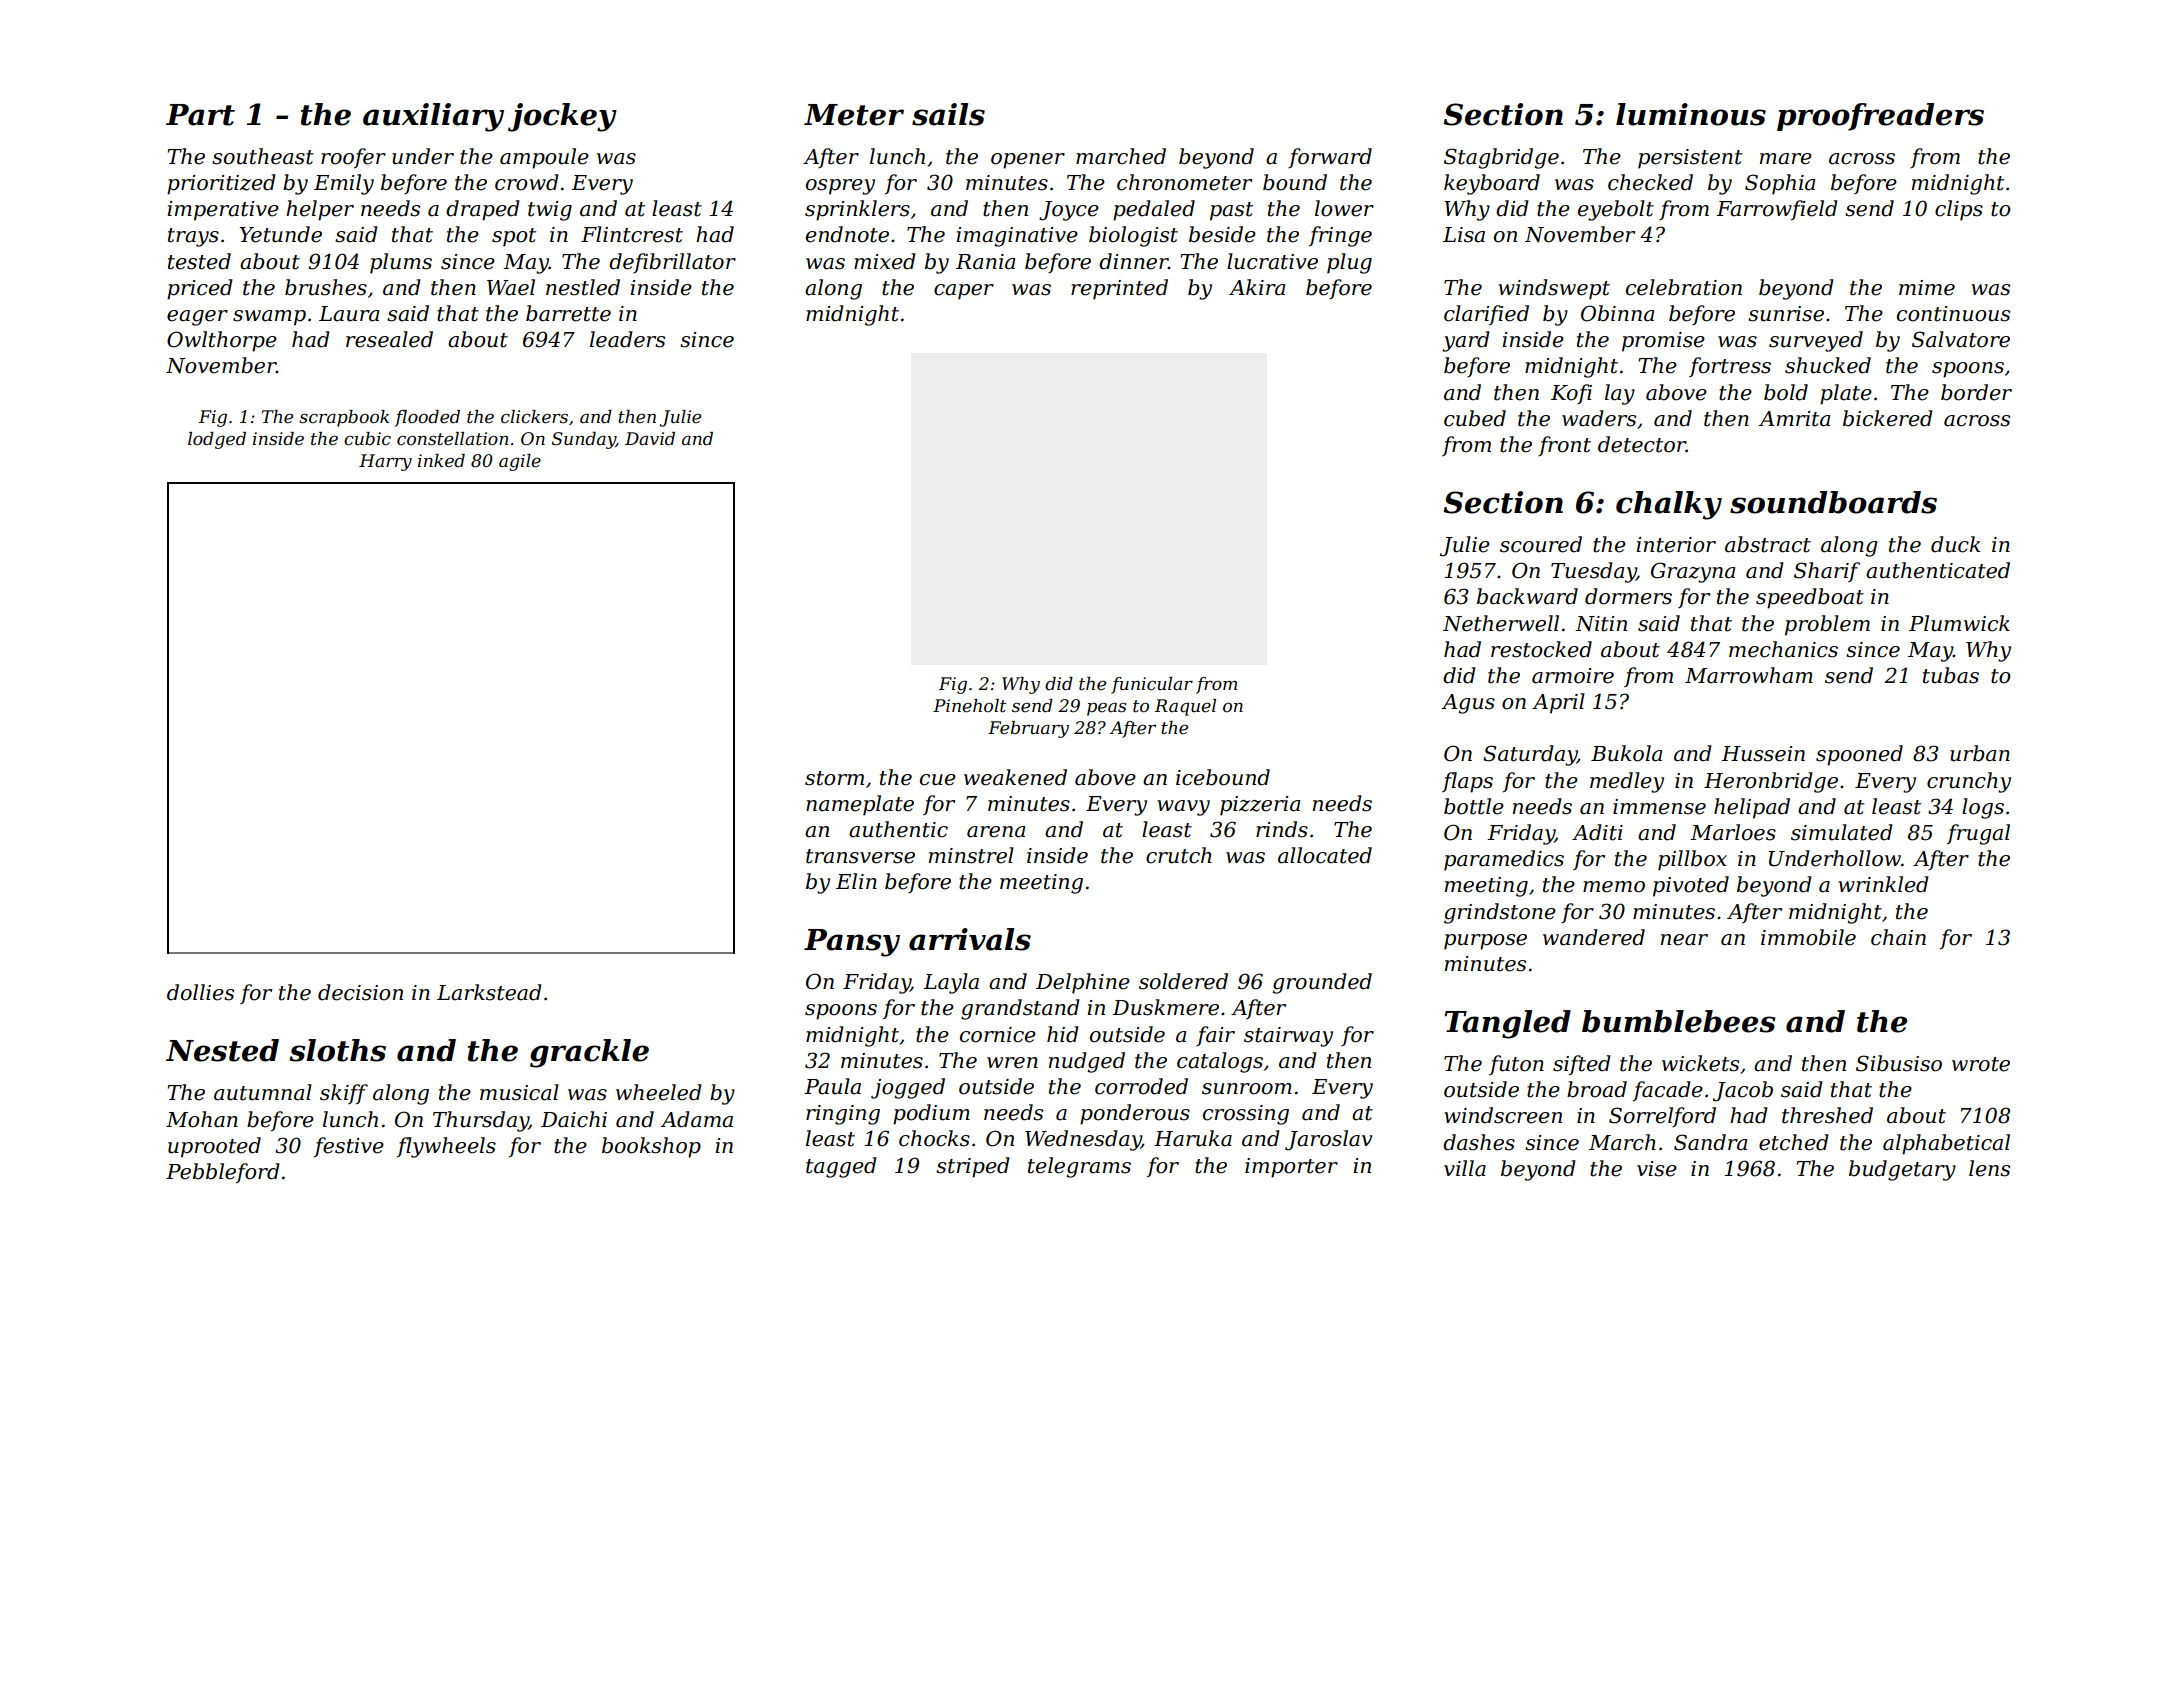  What do you see at coordinates (834, 778) in the screenshot?
I see `storm` at bounding box center [834, 778].
